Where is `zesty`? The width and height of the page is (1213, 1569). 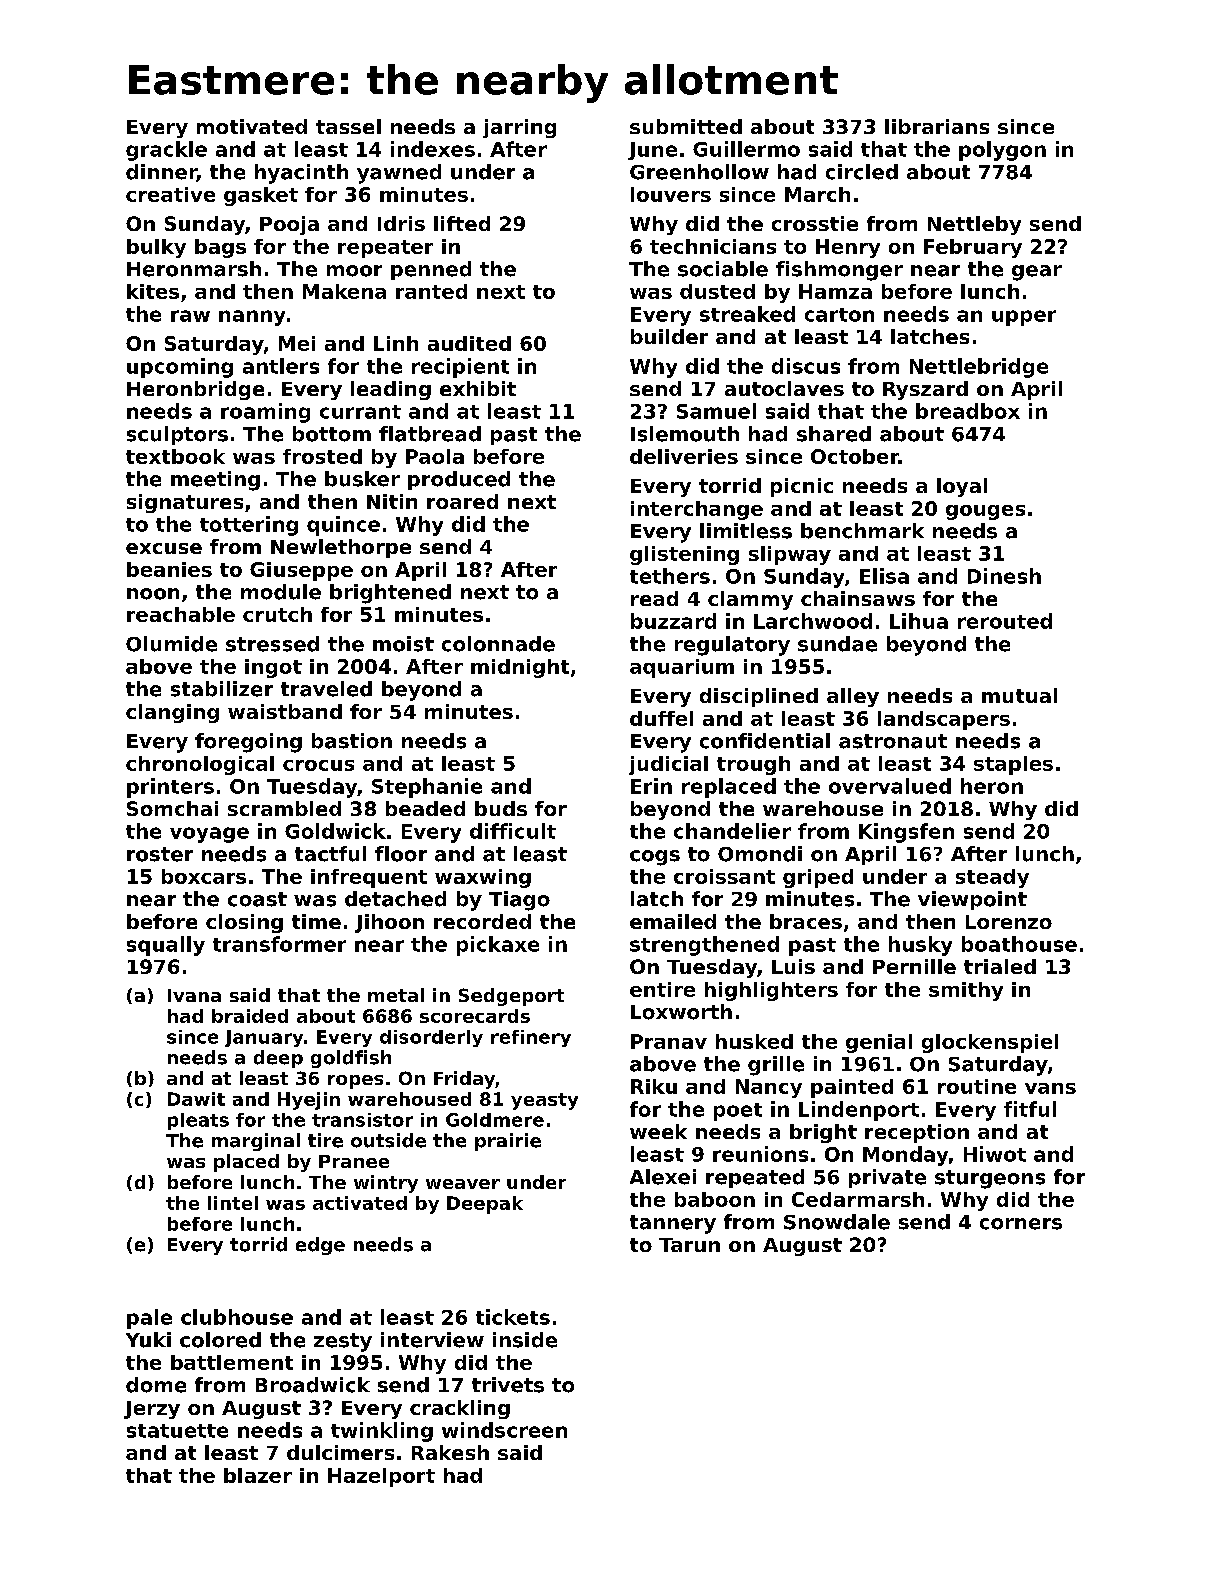 zesty is located at coordinates (343, 1342).
